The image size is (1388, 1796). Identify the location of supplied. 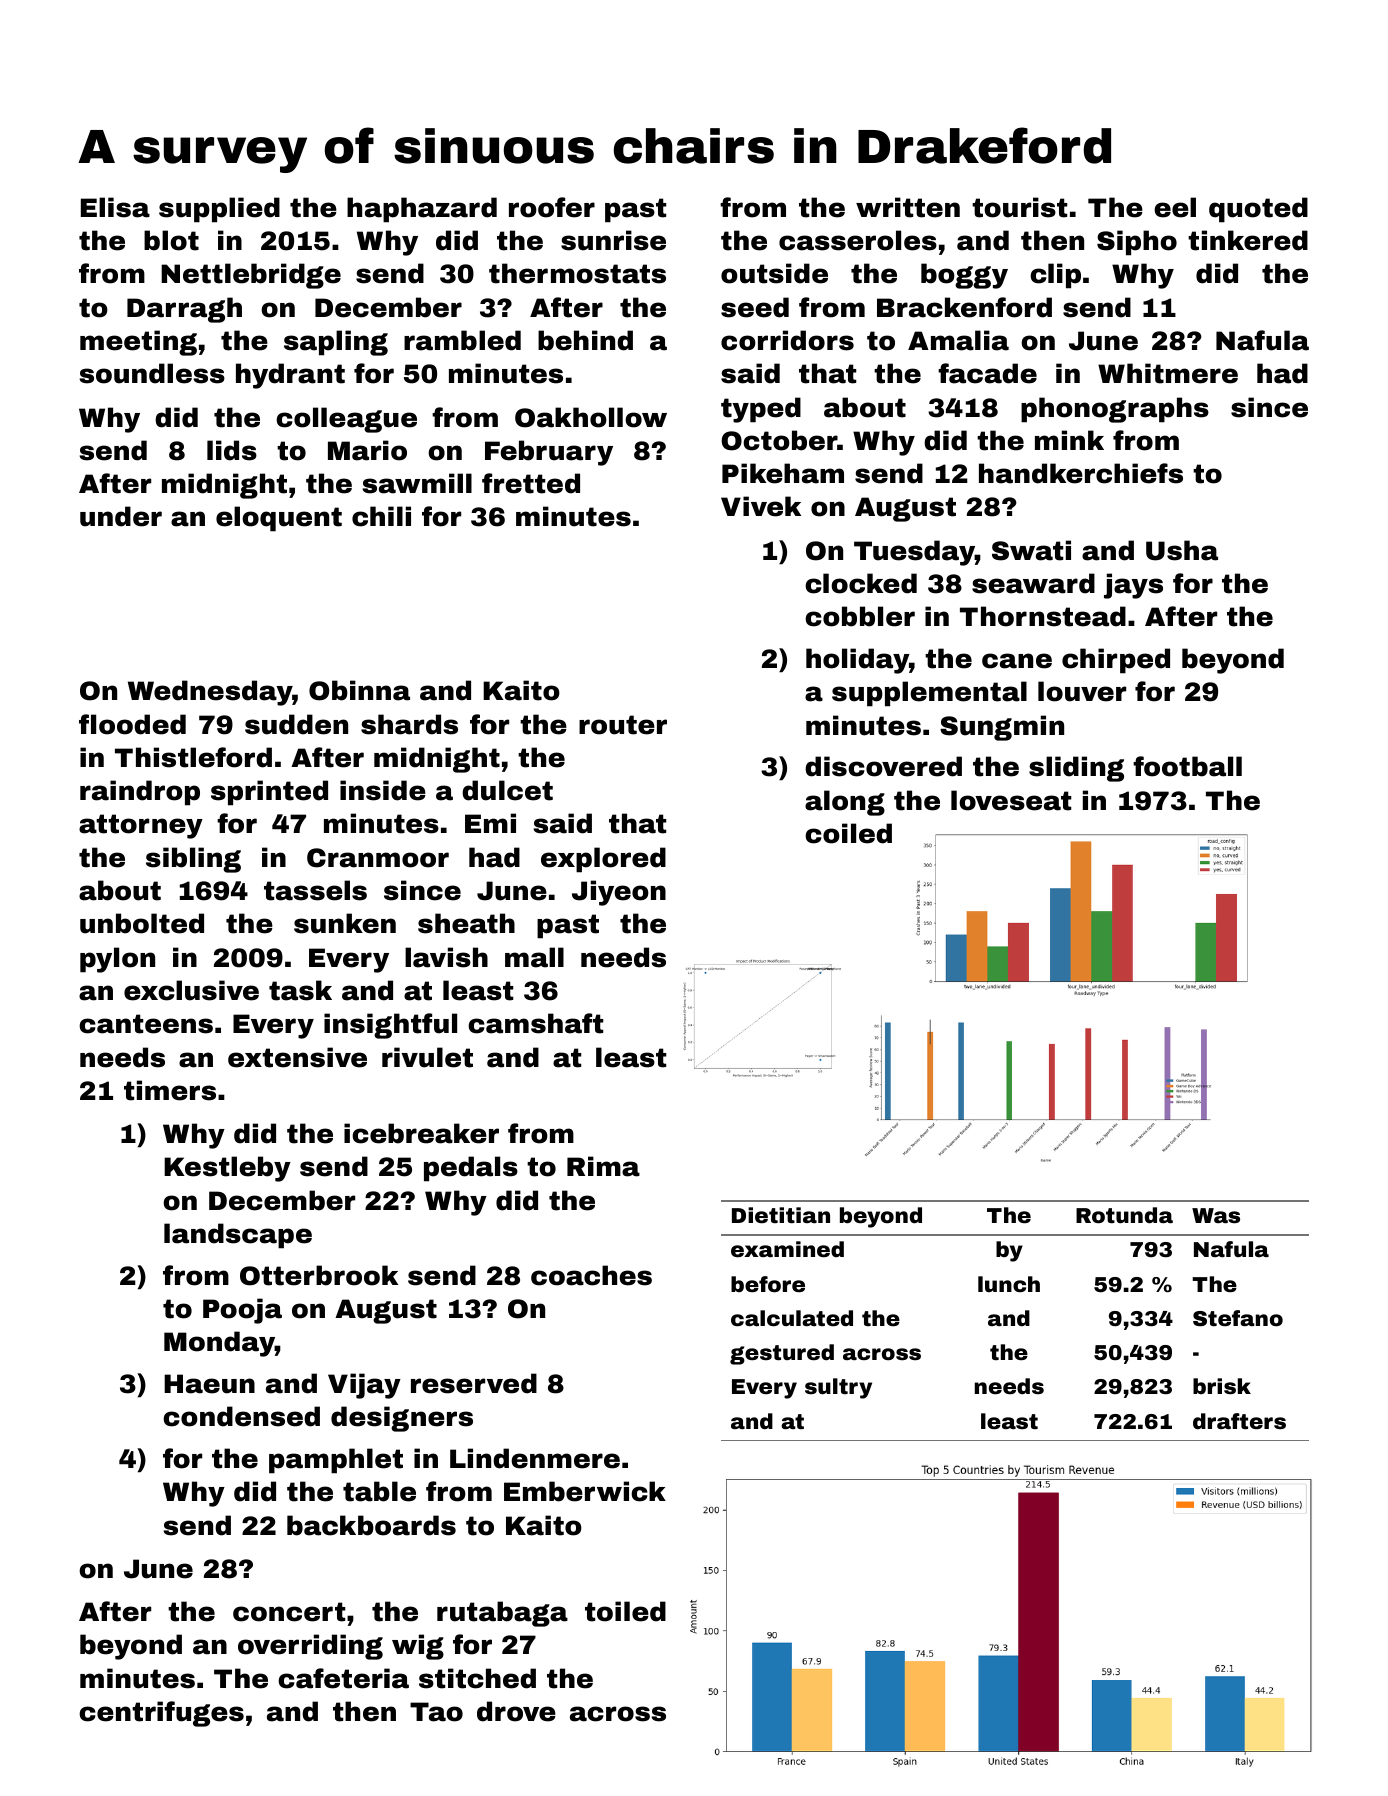
(219, 210).
